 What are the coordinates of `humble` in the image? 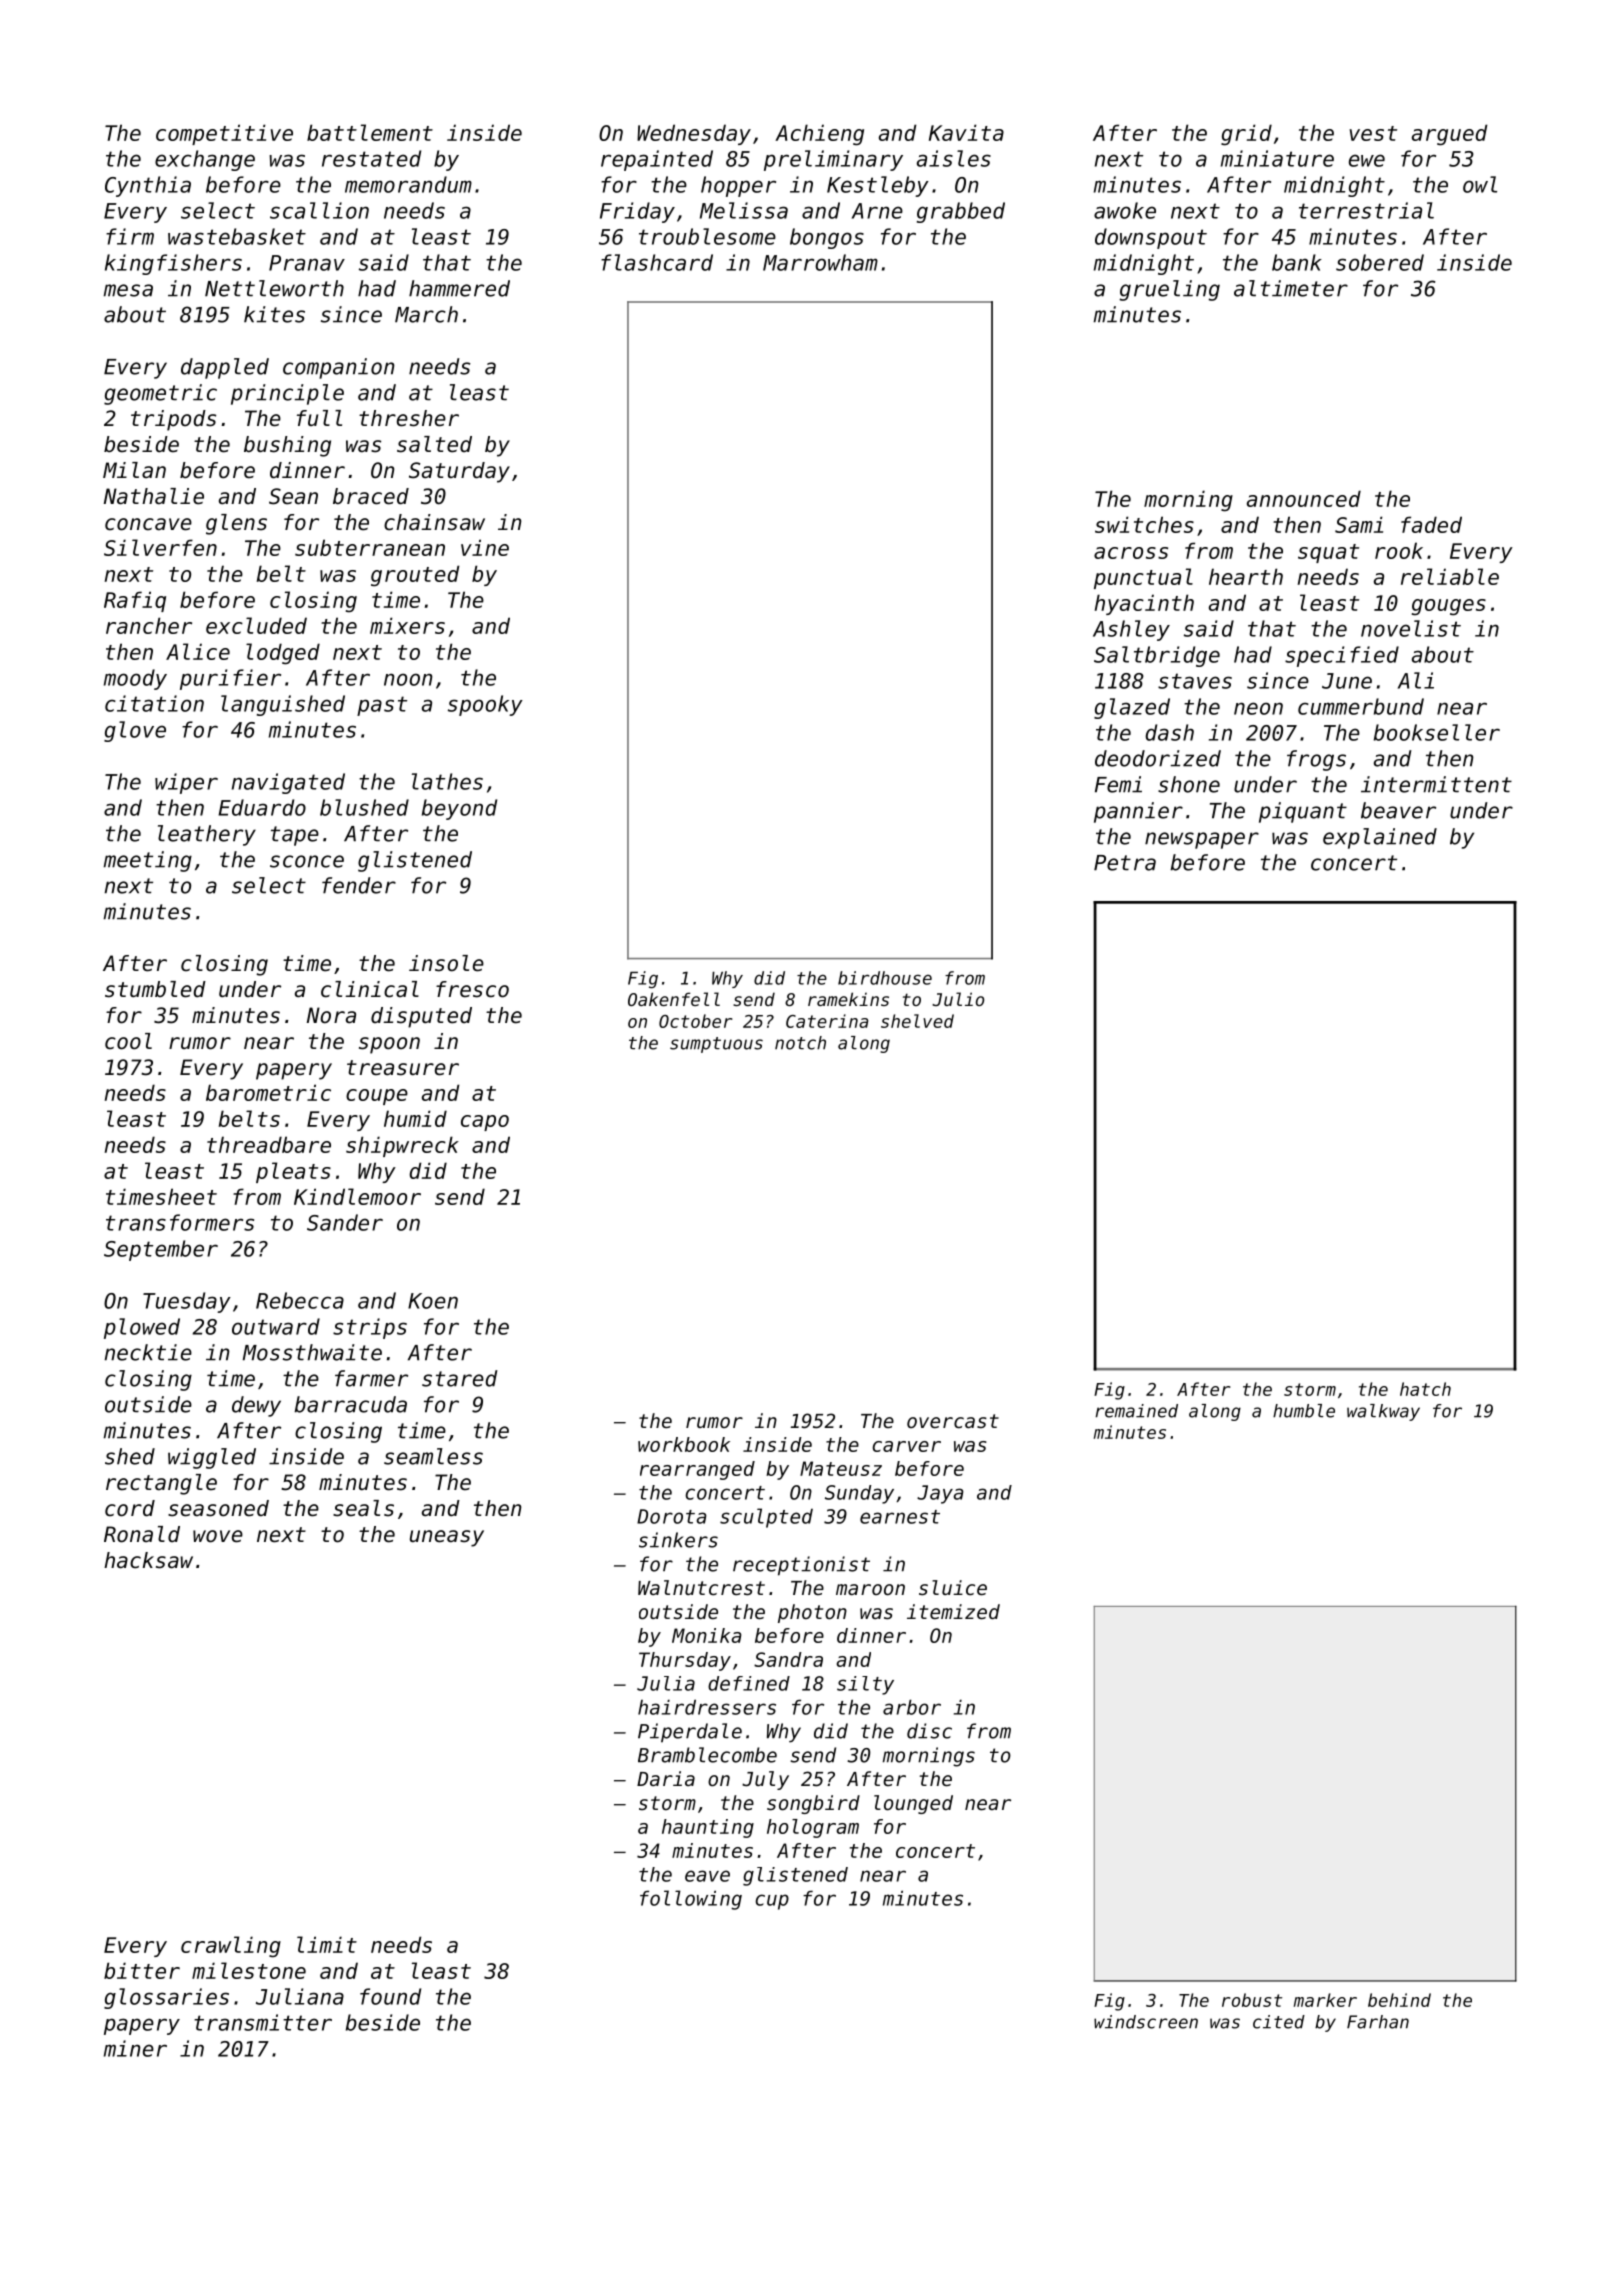 It's located at (1304, 1411).
